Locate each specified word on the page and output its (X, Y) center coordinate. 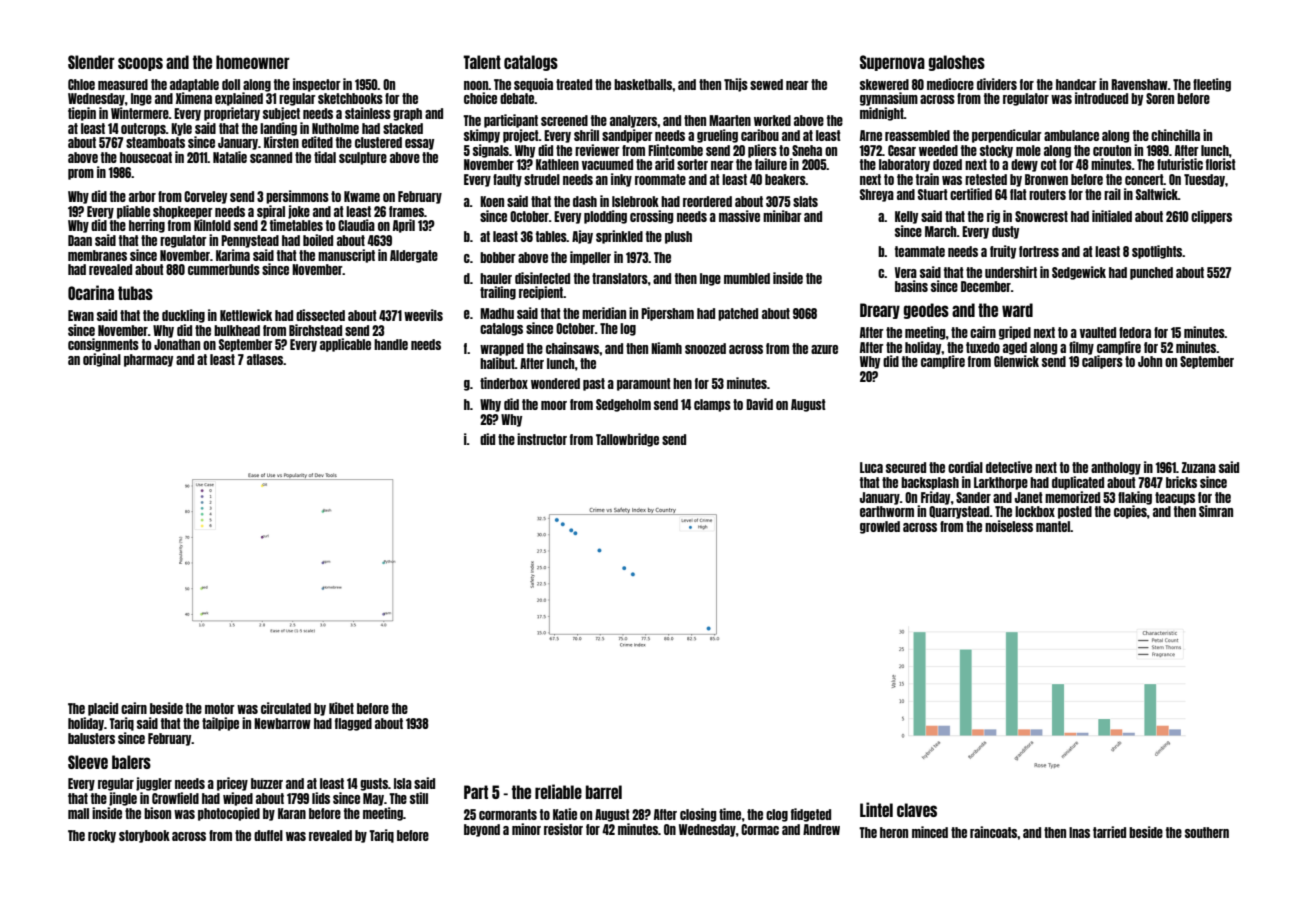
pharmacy (148, 360)
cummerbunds (224, 269)
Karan (292, 813)
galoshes (957, 63)
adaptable (194, 85)
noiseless (1009, 526)
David (759, 404)
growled (880, 527)
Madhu (497, 313)
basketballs (643, 84)
